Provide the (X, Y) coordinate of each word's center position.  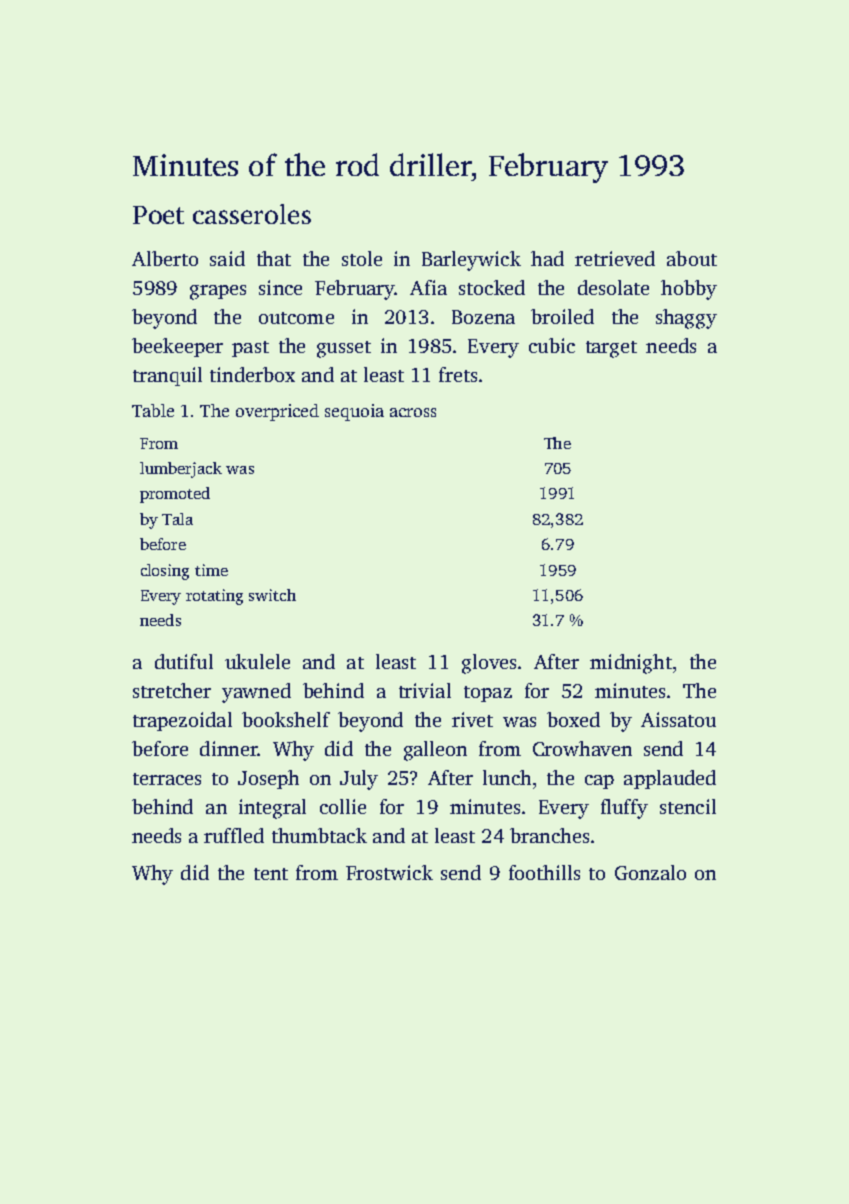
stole (362, 258)
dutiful (184, 661)
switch (272, 595)
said (227, 258)
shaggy (686, 319)
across (413, 412)
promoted (175, 495)
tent (271, 874)
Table (153, 410)
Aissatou (678, 719)
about (692, 258)
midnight (631, 664)
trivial (425, 690)
